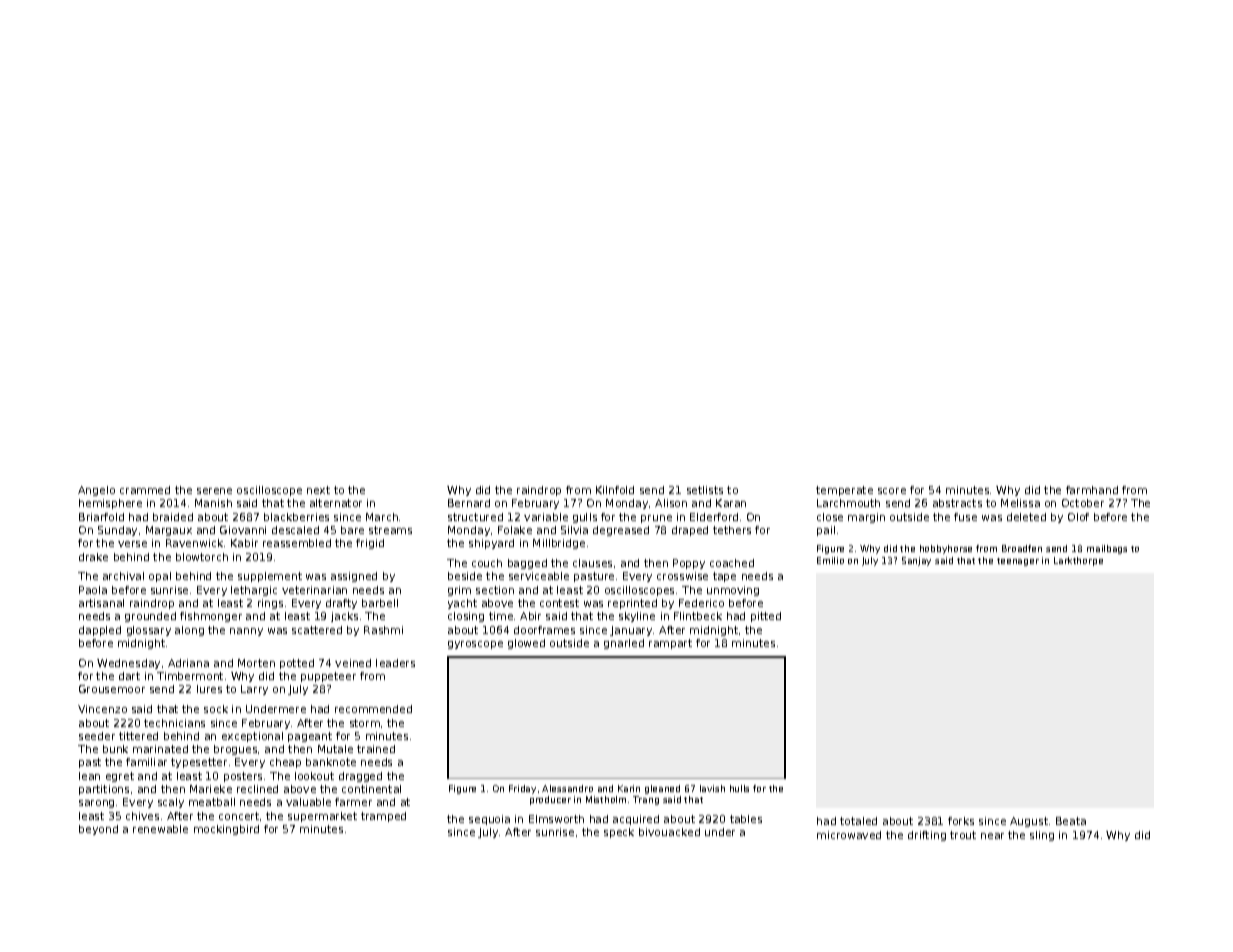 The image size is (1233, 952). Describe the element at coordinates (629, 788) in the image. I see `Karin` at that location.
